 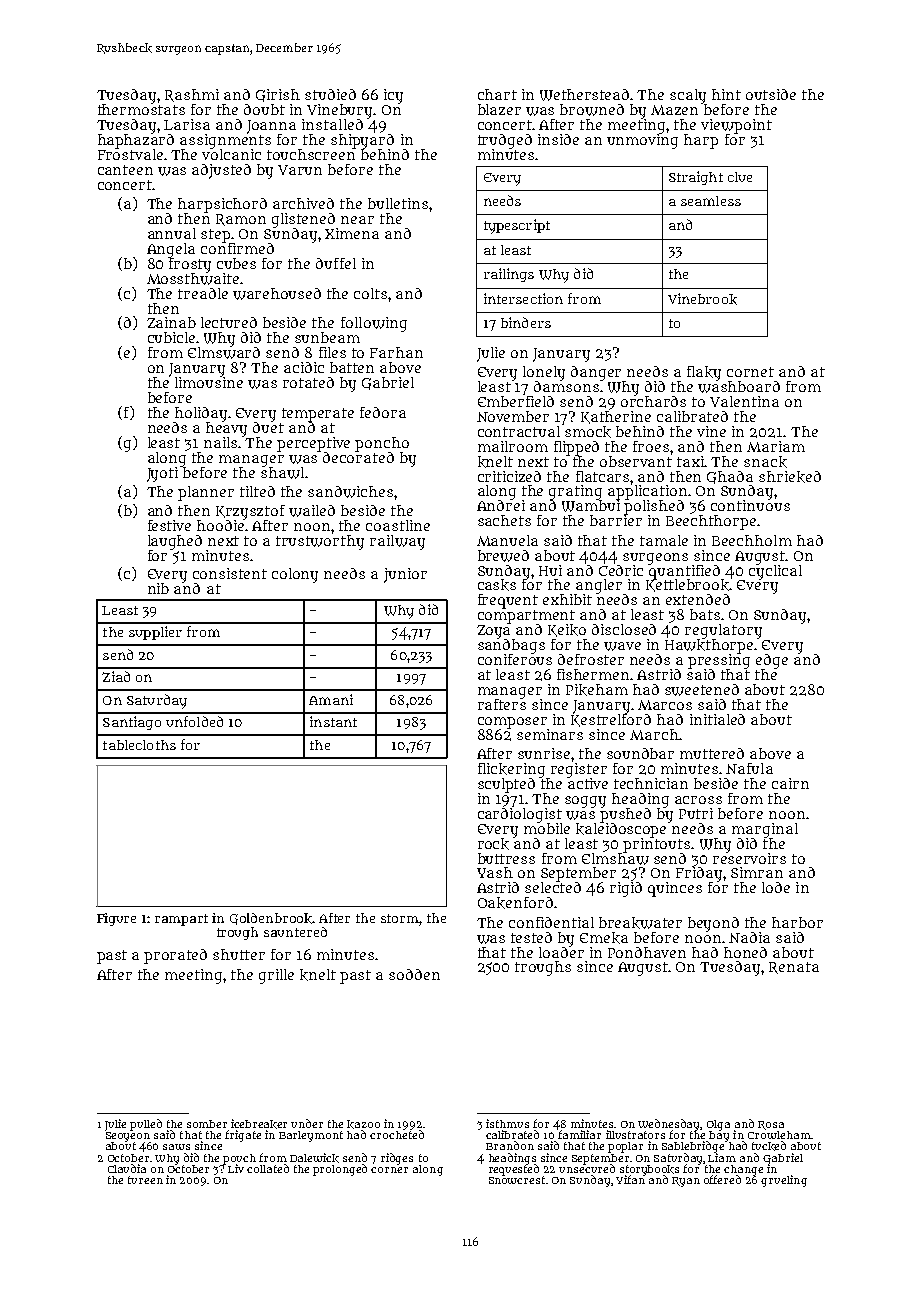 I want to click on Zoya, so click(x=493, y=632).
